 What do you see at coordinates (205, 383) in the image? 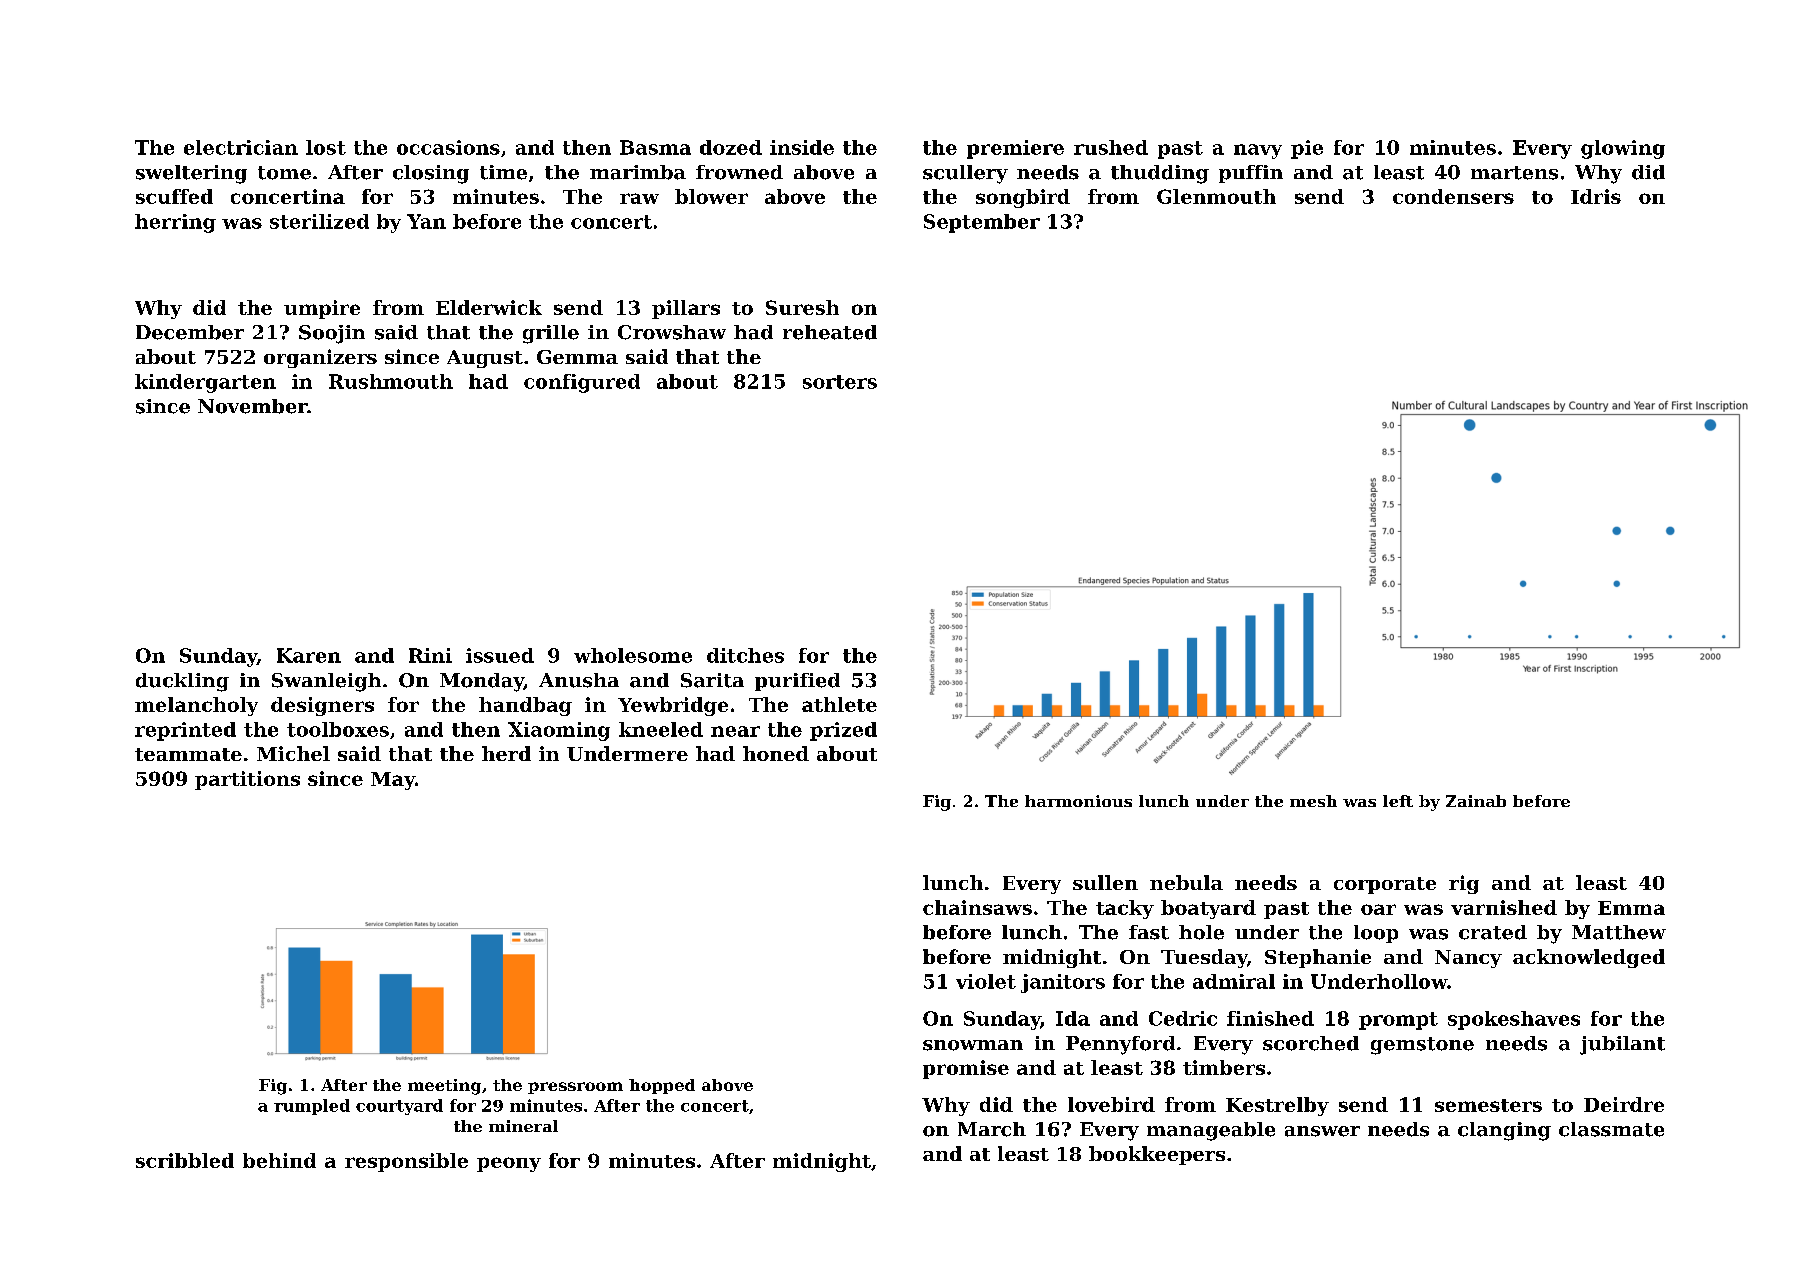
I see `kindergarten` at bounding box center [205, 383].
